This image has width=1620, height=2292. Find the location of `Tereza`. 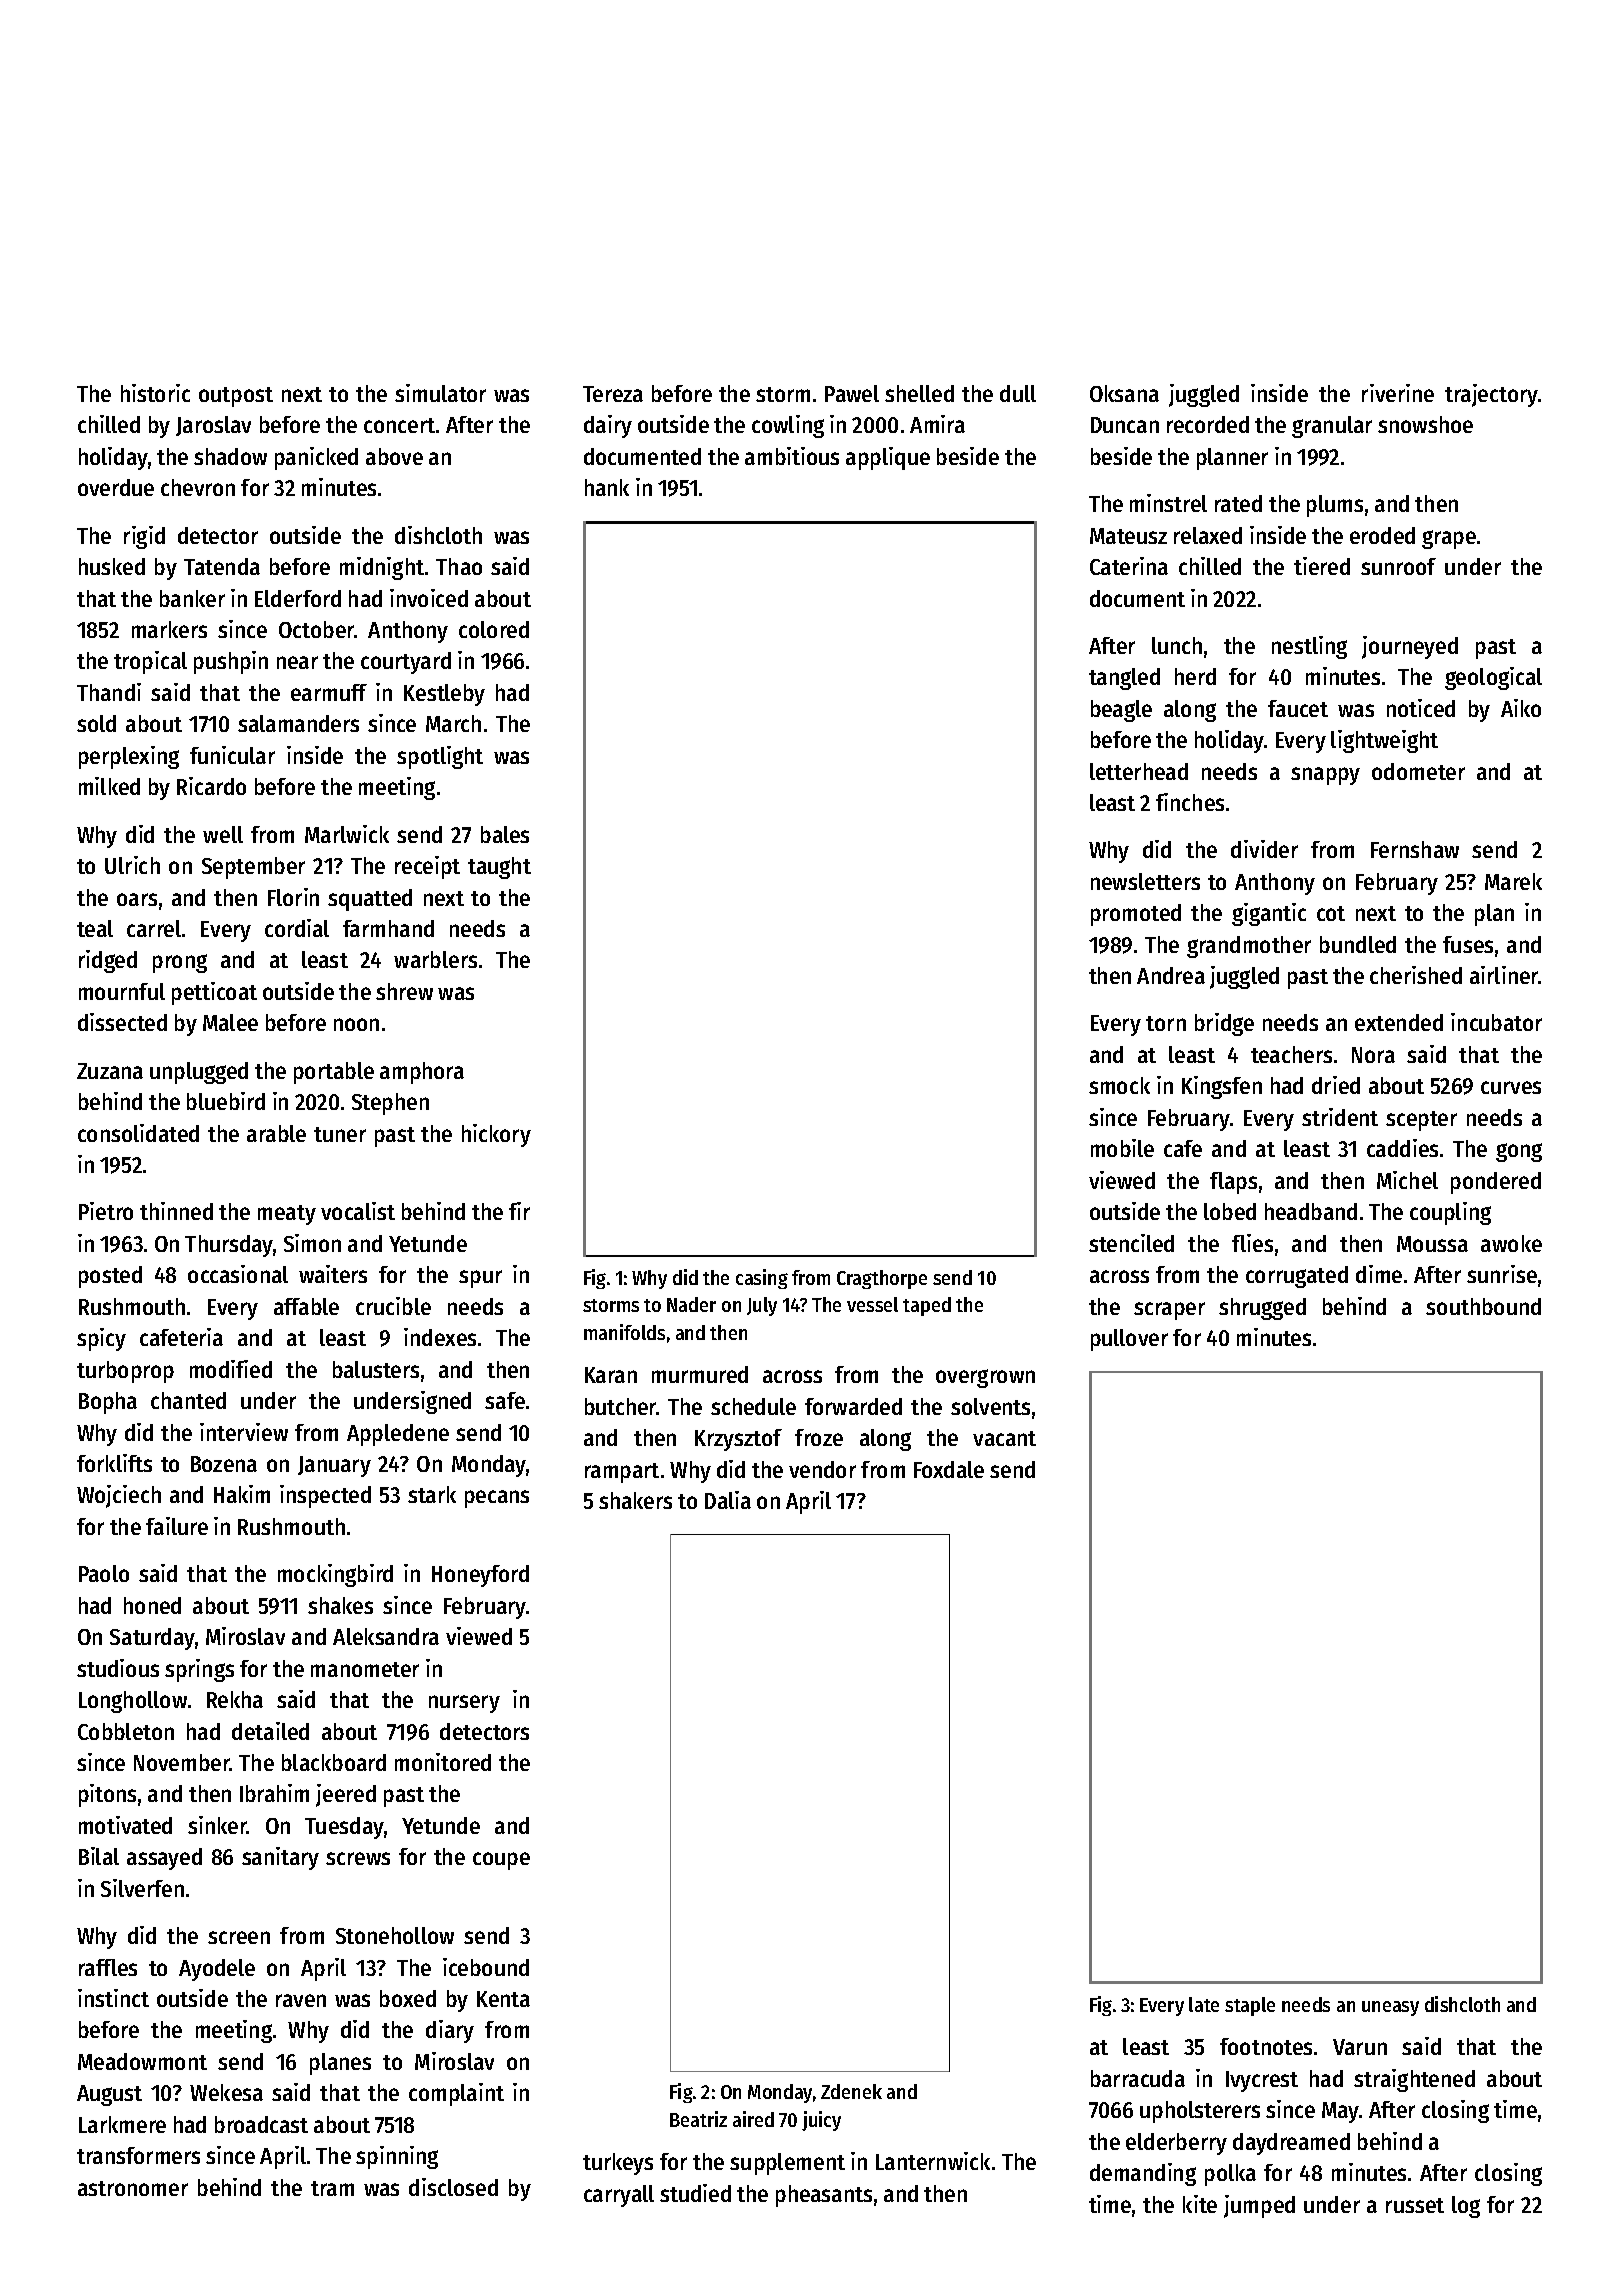

Tereza is located at coordinates (613, 394).
